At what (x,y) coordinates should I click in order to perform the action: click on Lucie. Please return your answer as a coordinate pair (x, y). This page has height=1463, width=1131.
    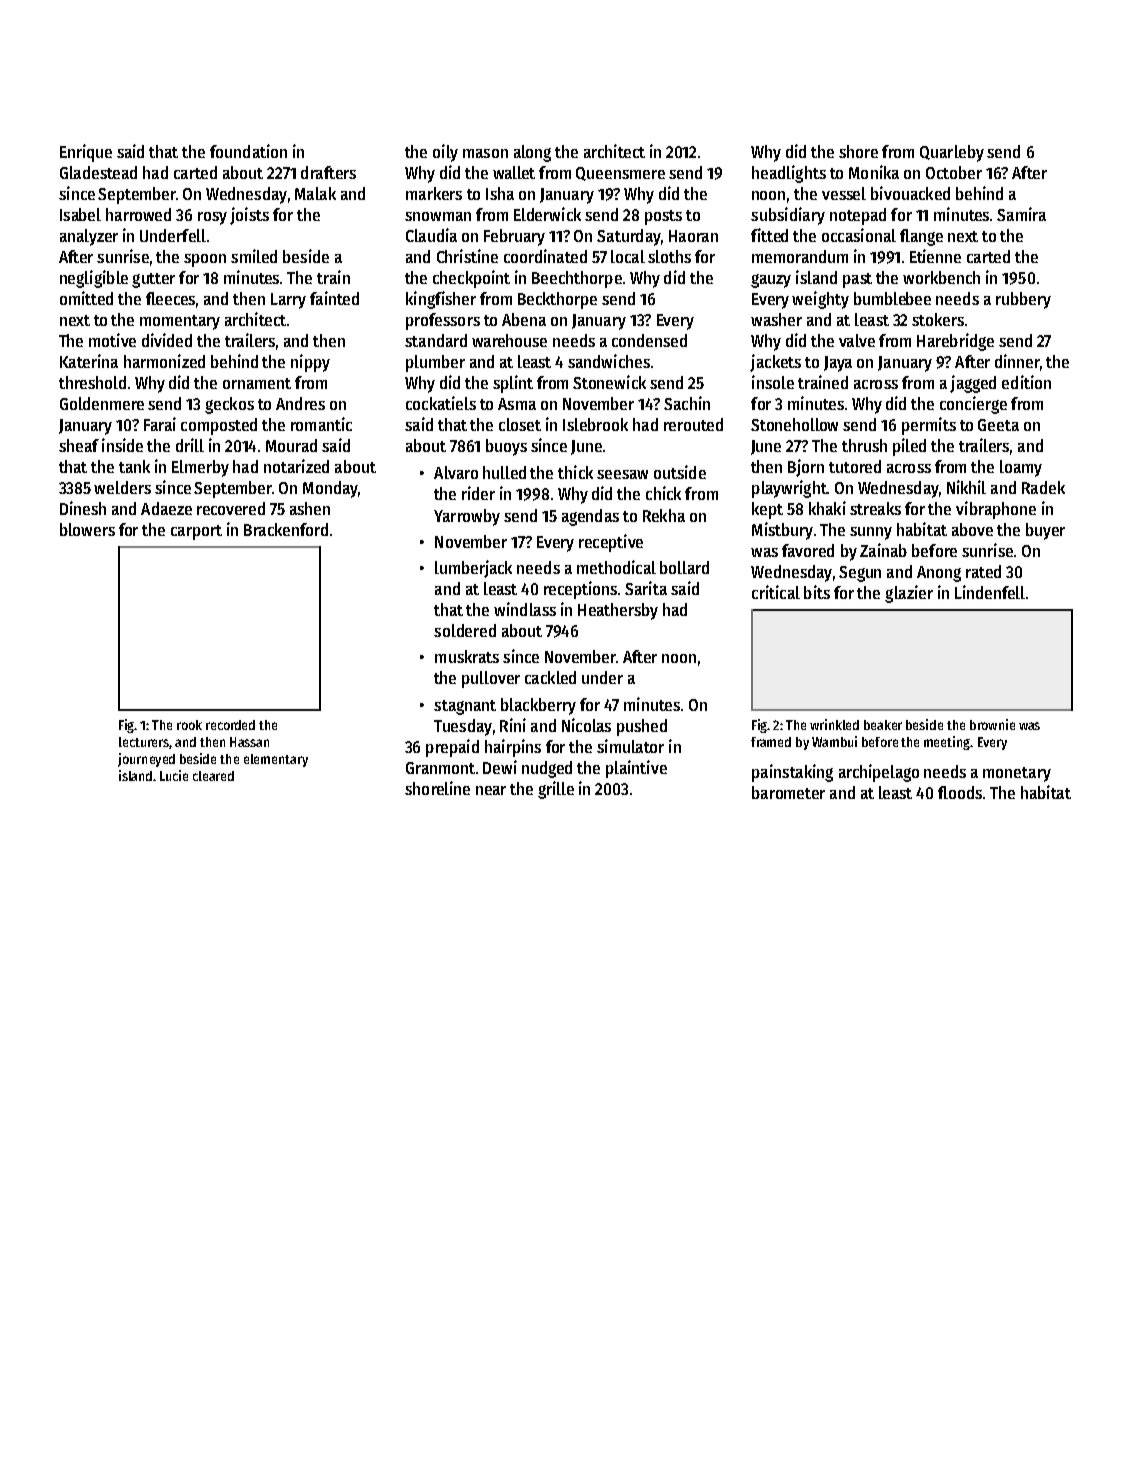
    Looking at the image, I should click on (174, 775).
